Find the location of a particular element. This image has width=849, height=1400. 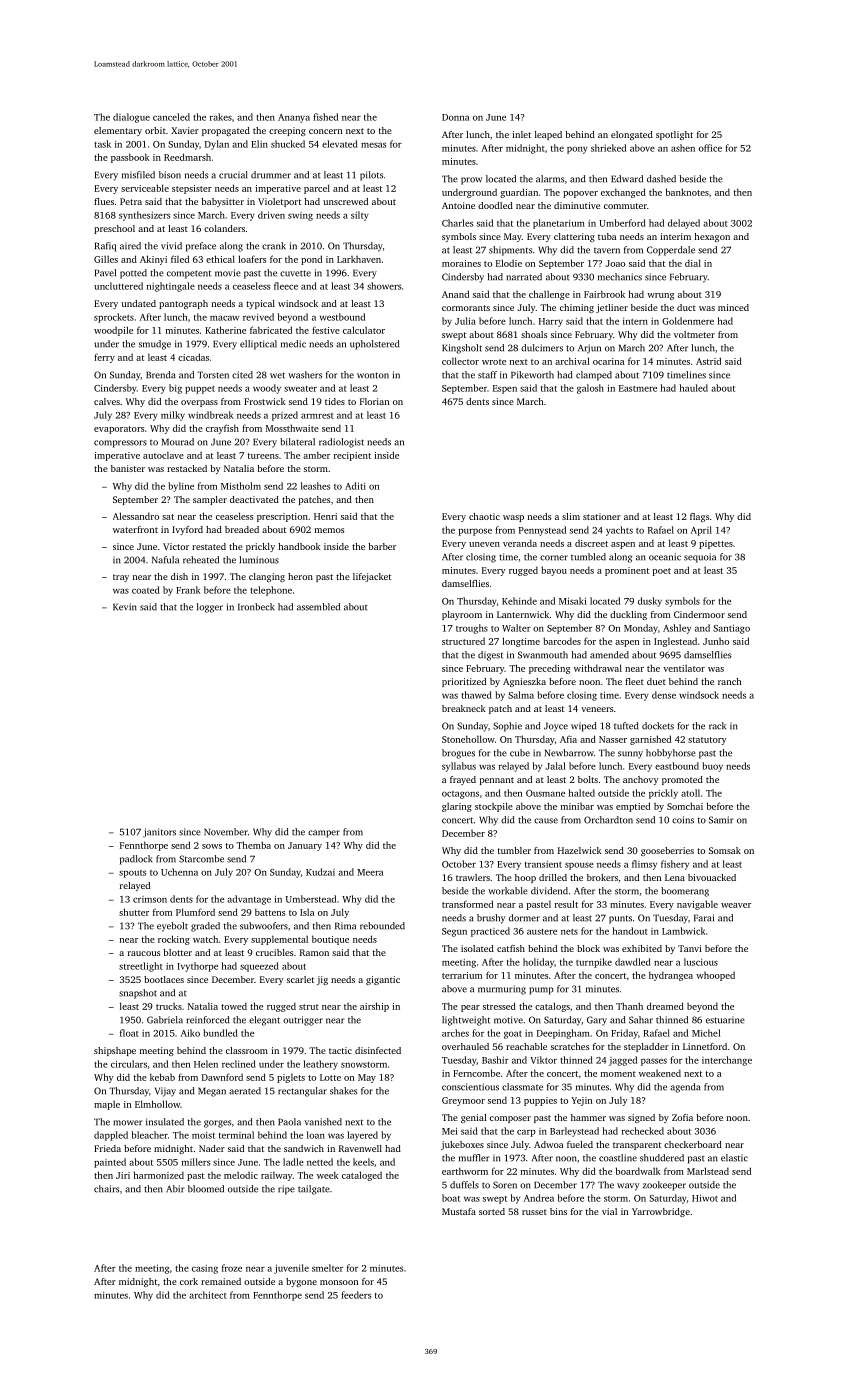

Eastmere is located at coordinates (638, 388).
